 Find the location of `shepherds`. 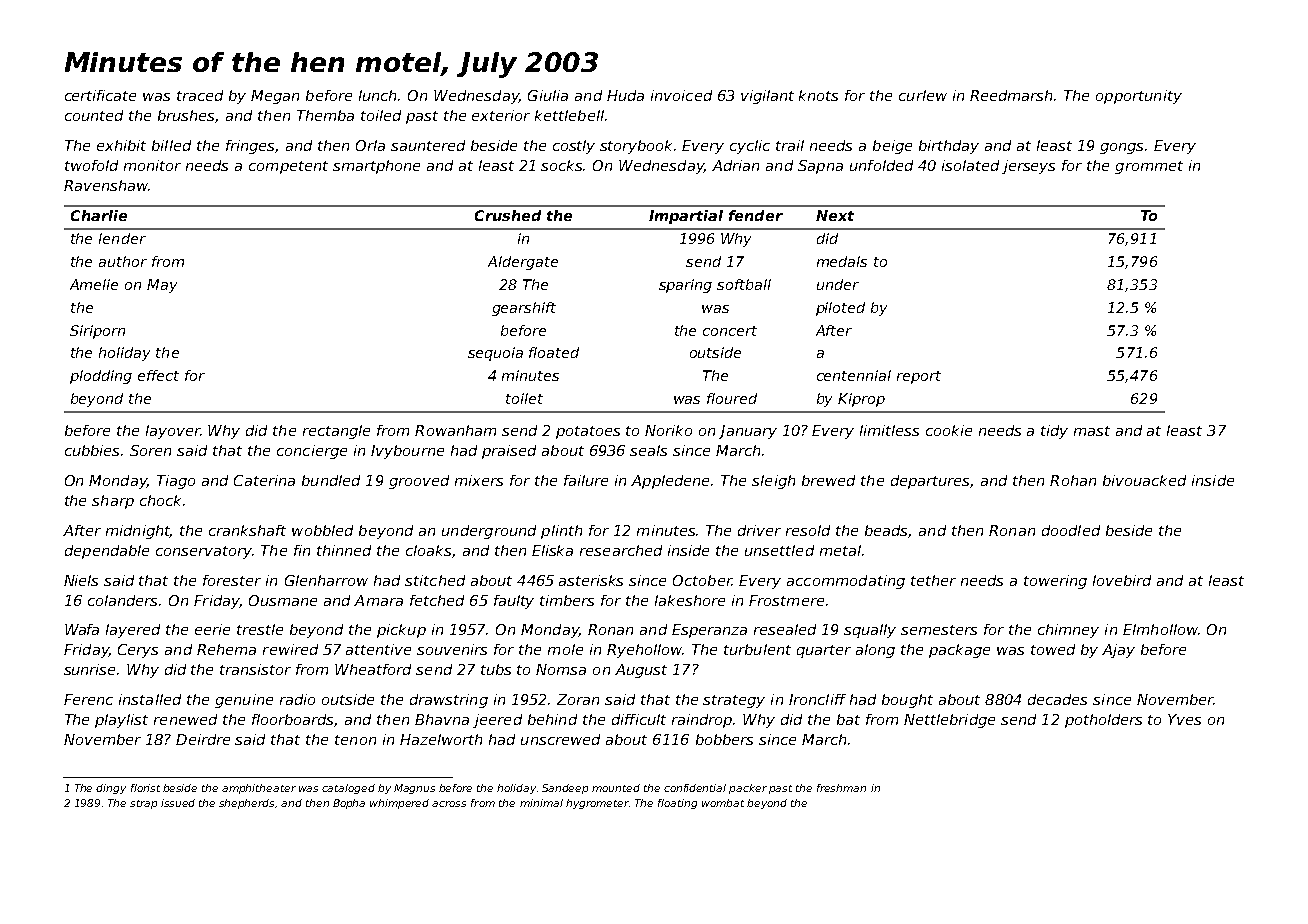

shepherds is located at coordinates (246, 804).
